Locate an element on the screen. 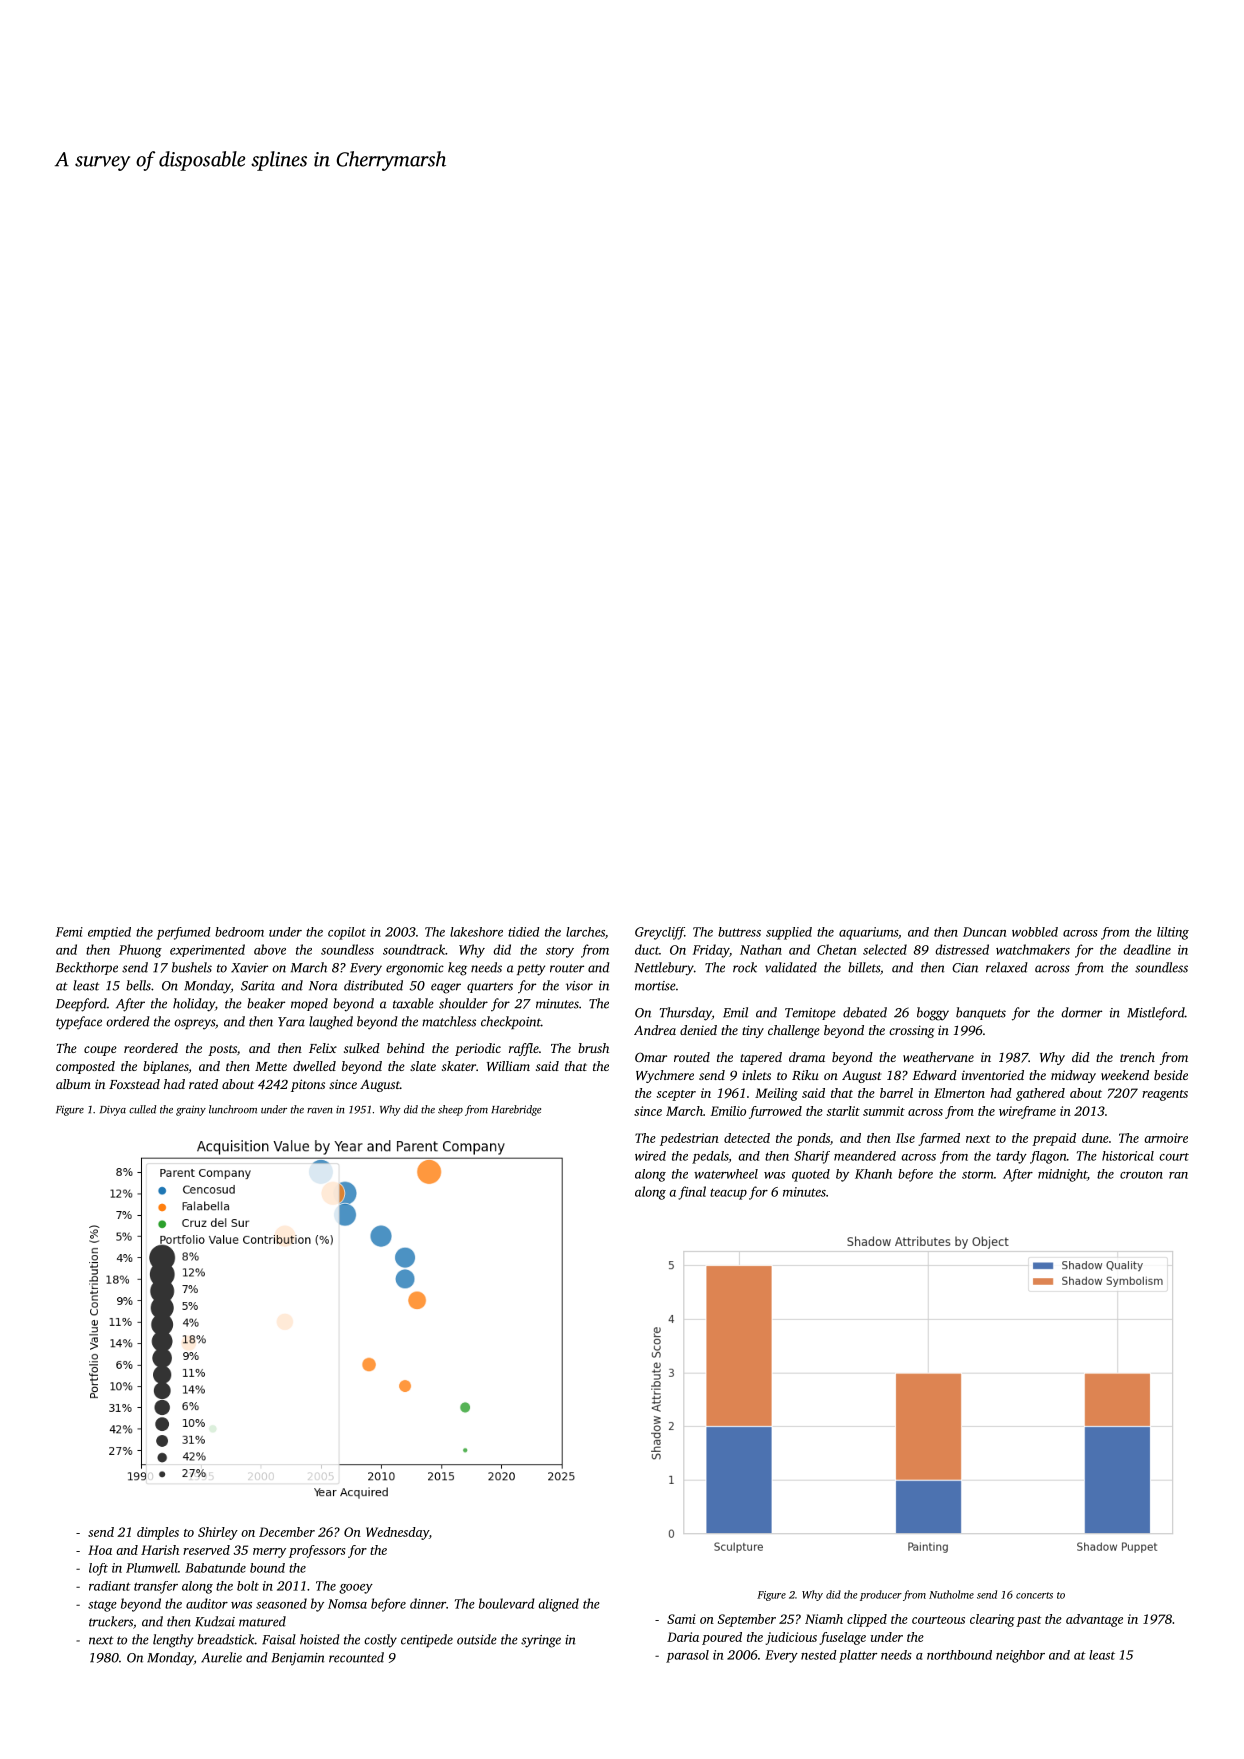  larches is located at coordinates (585, 932).
